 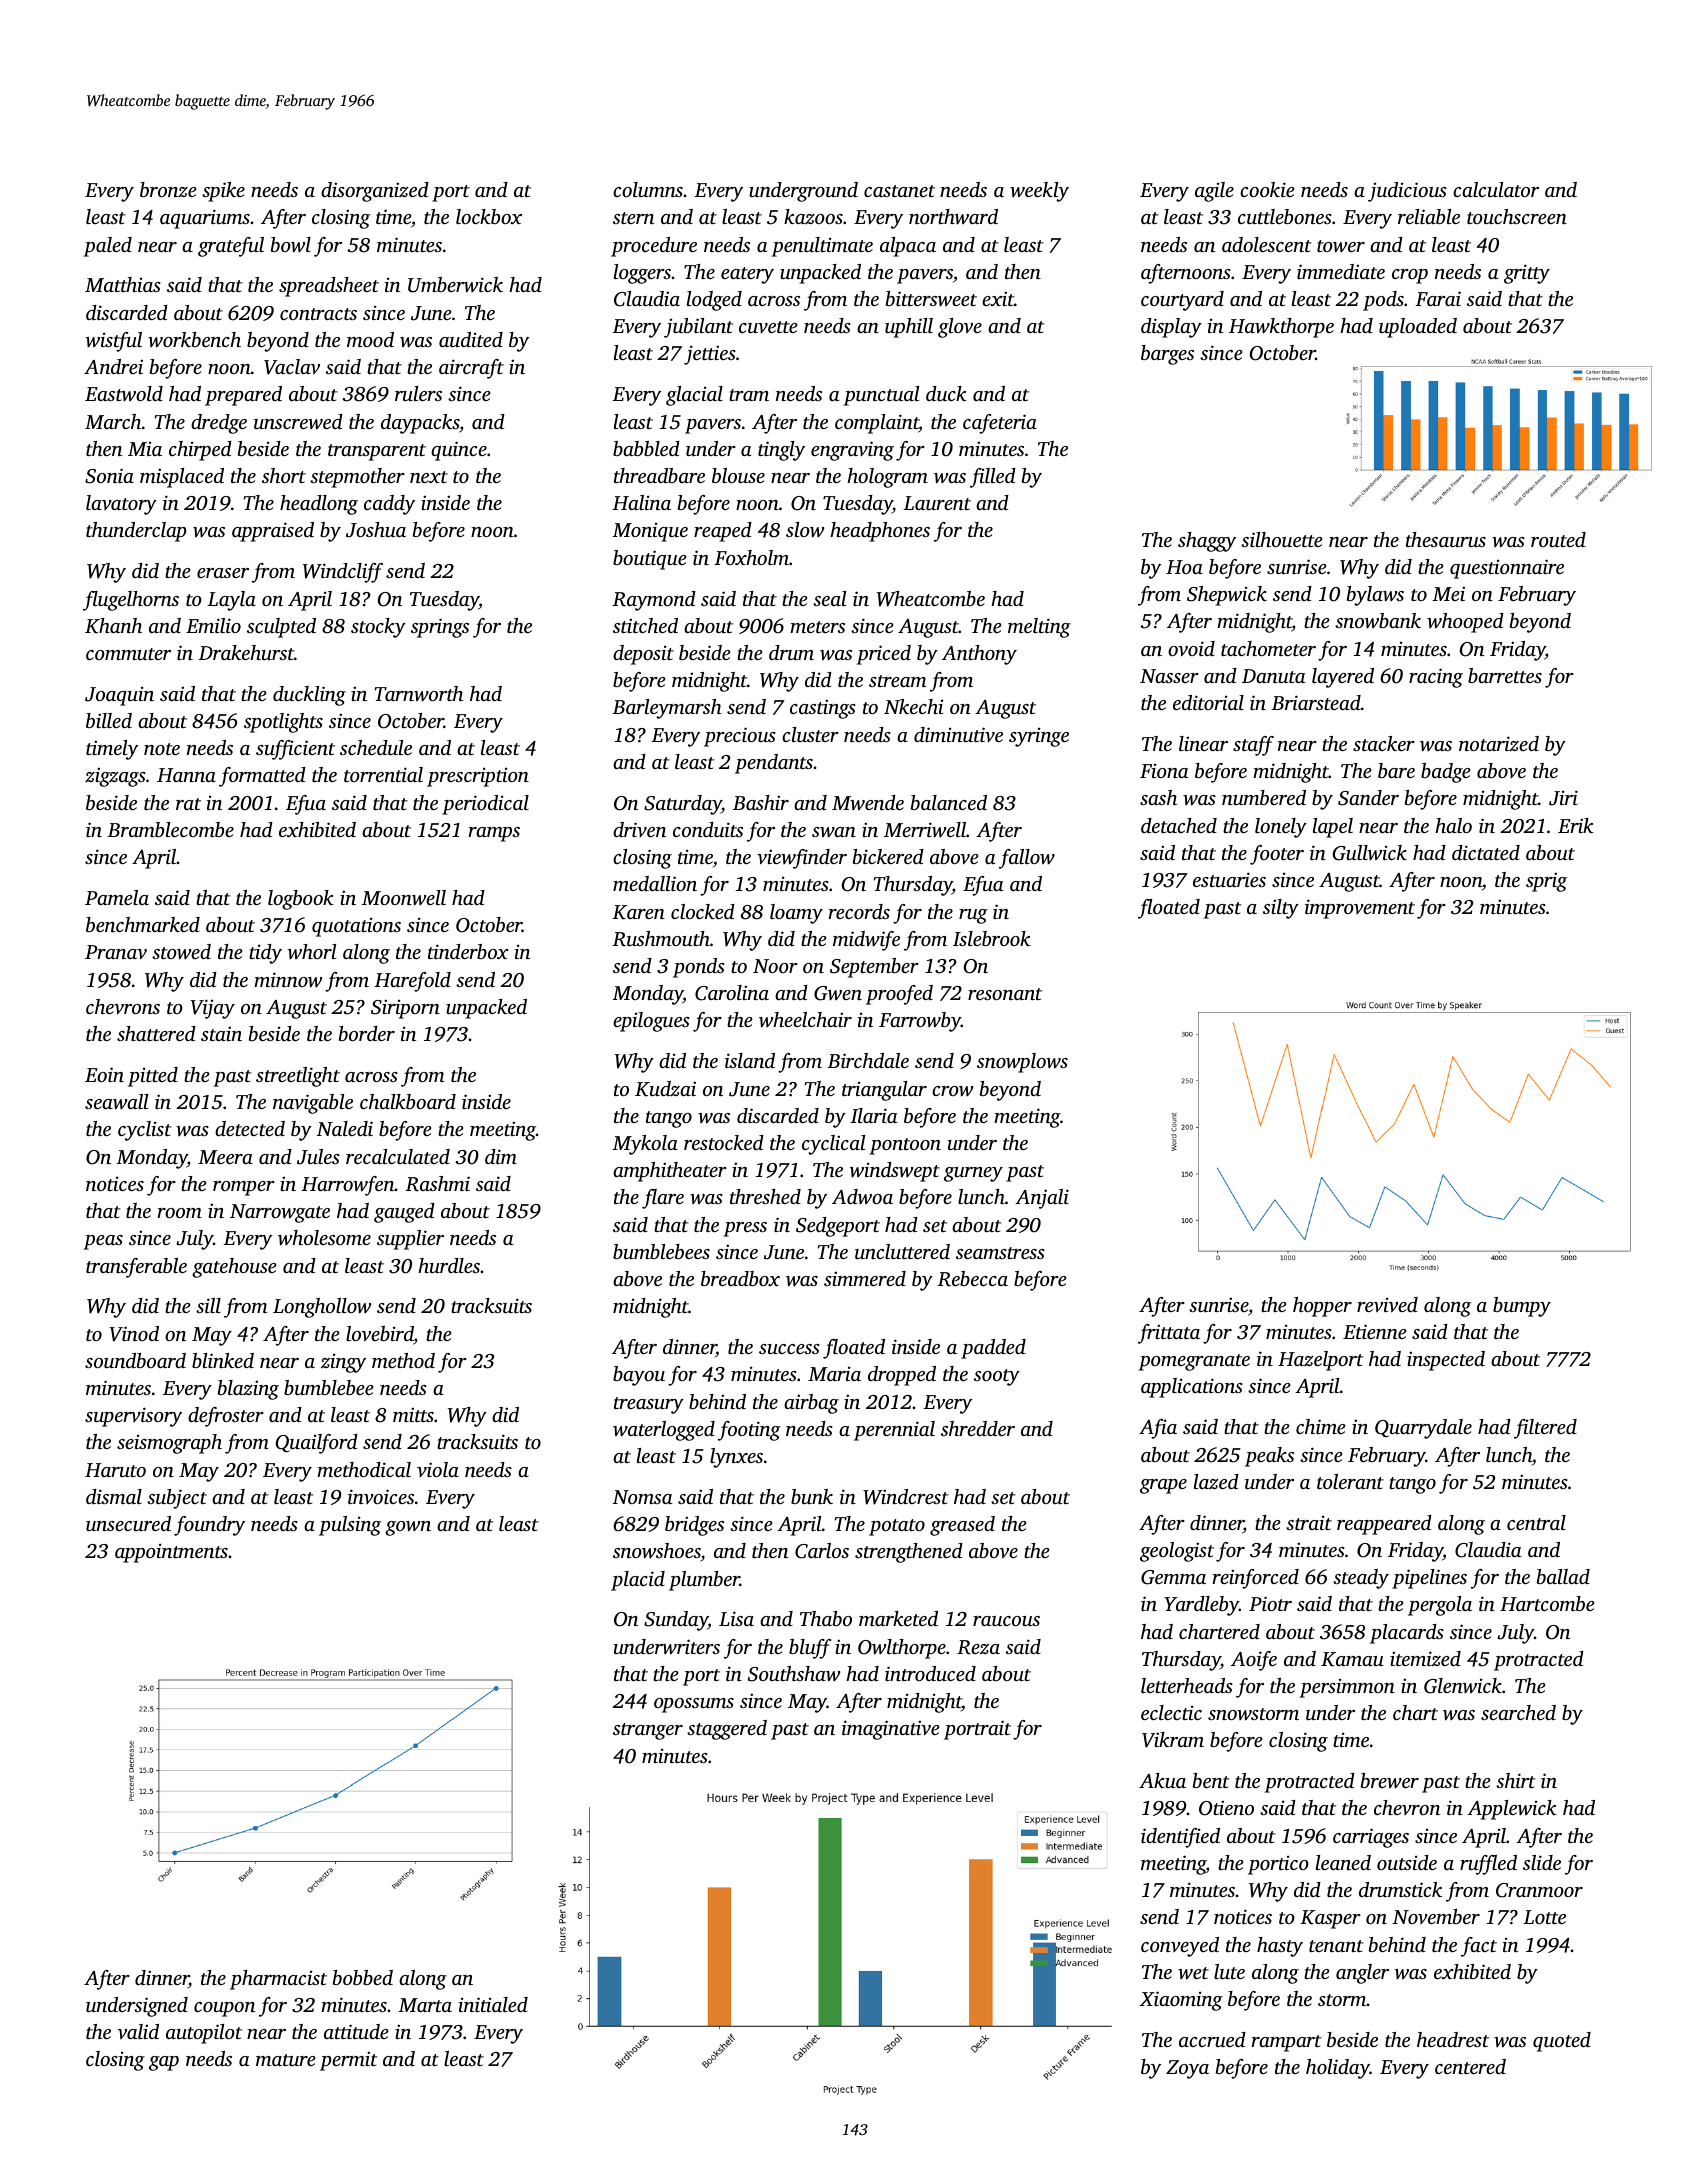 What do you see at coordinates (884, 1091) in the screenshot?
I see `triangular` at bounding box center [884, 1091].
